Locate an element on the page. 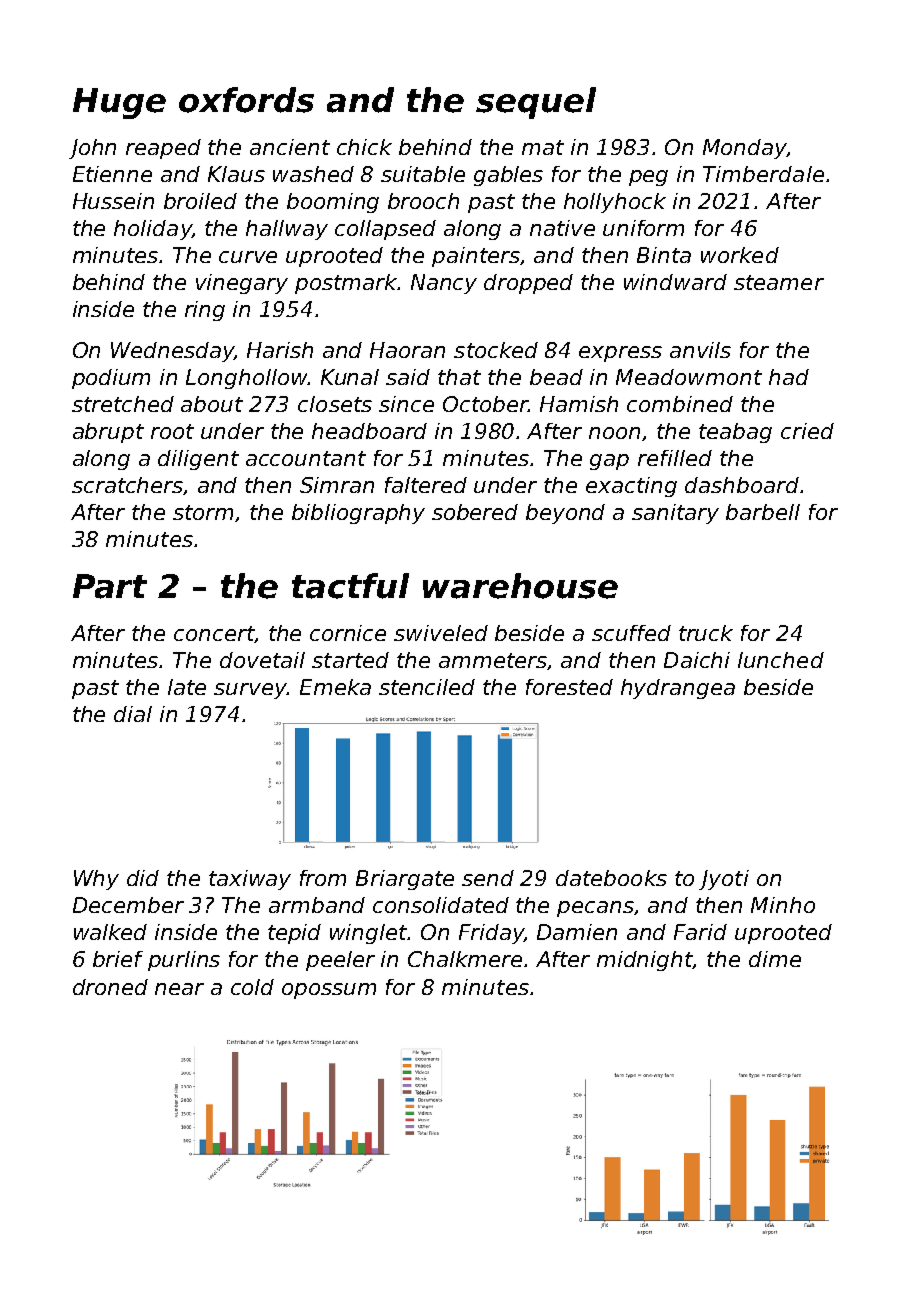  John is located at coordinates (92, 149).
